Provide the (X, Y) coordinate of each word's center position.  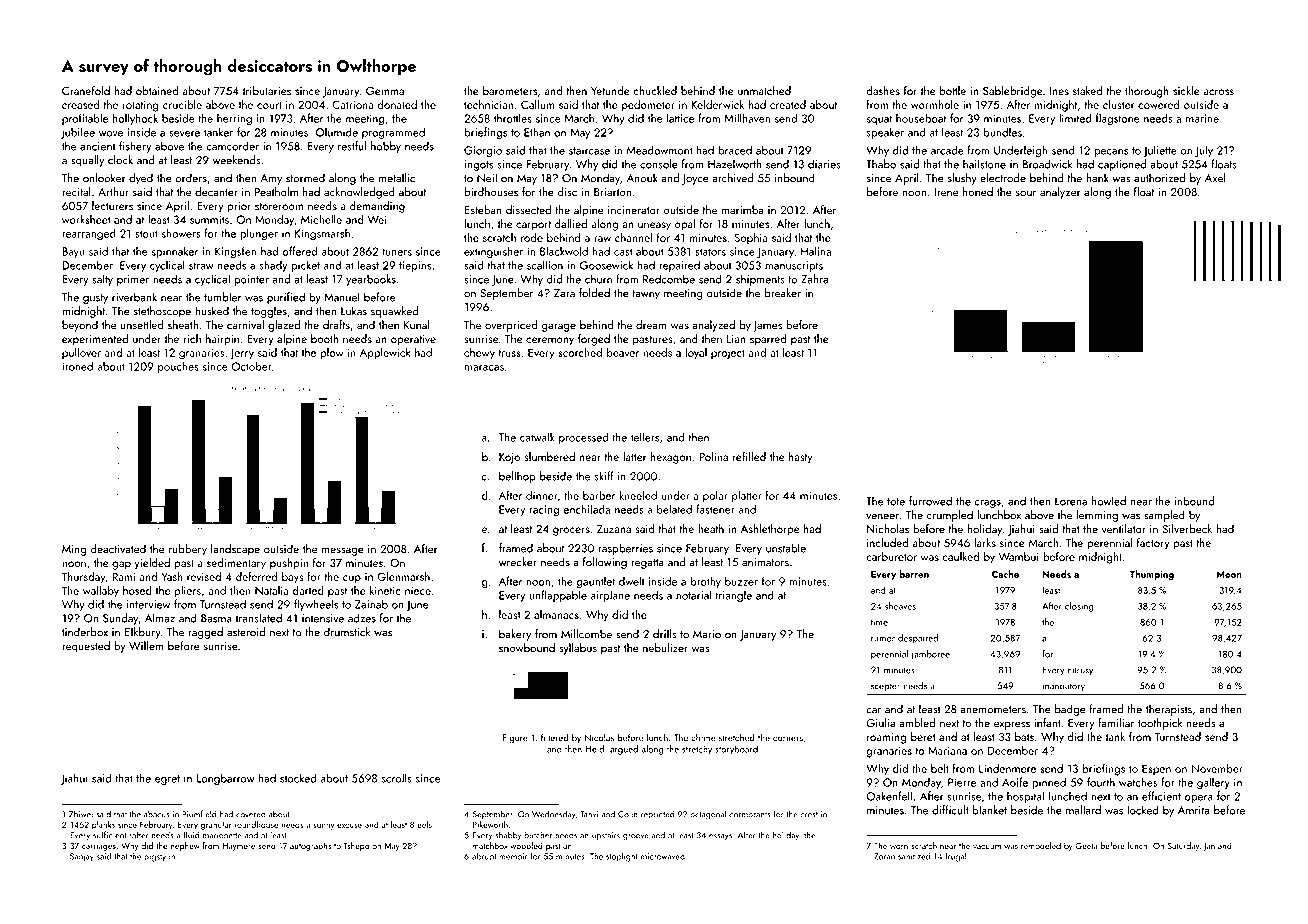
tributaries (267, 90)
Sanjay (82, 857)
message (343, 551)
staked (1088, 90)
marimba (743, 210)
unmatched (764, 90)
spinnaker (175, 252)
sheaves (900, 606)
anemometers (993, 710)
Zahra (814, 279)
